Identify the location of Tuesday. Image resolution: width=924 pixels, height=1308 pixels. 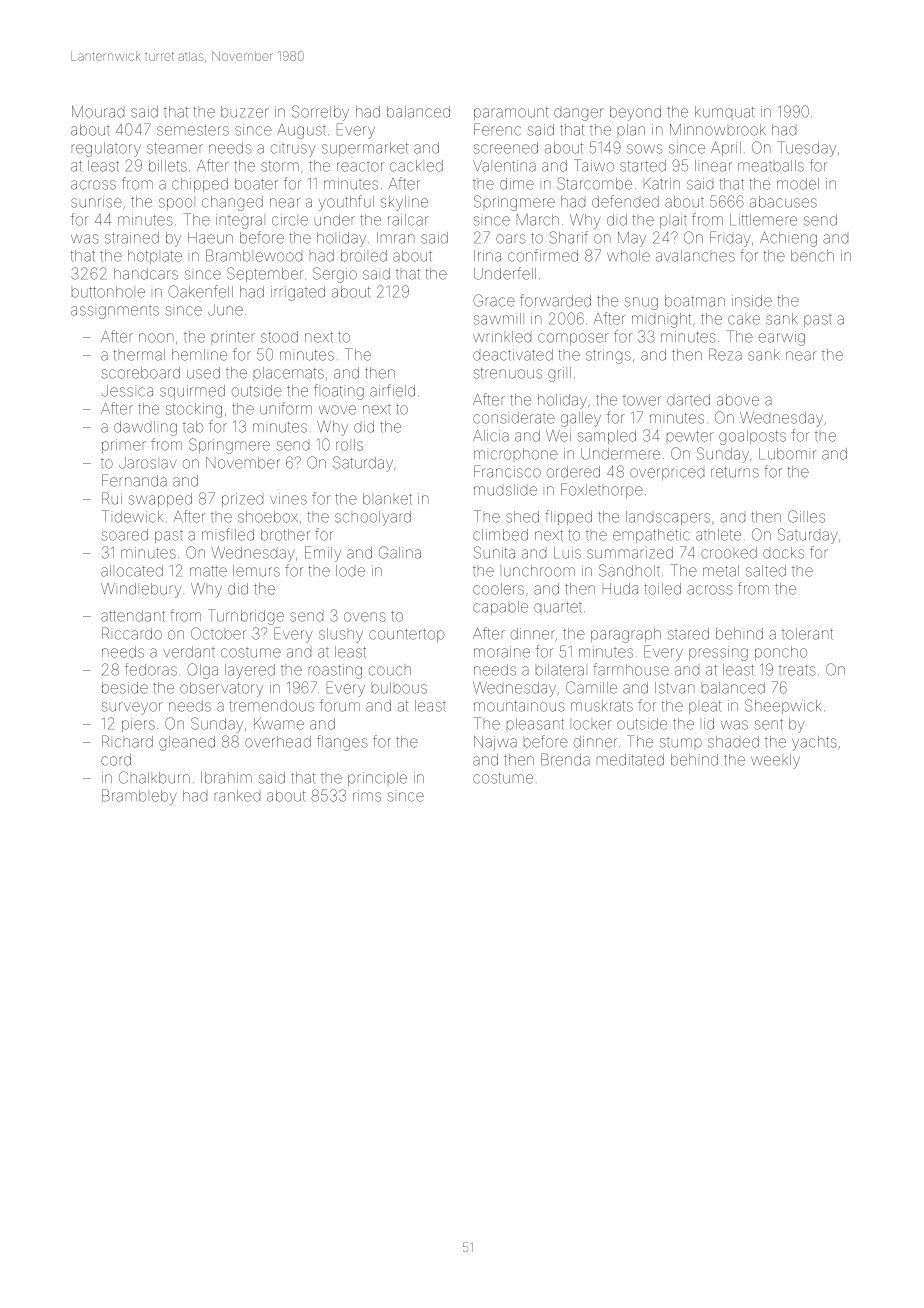
(807, 149).
